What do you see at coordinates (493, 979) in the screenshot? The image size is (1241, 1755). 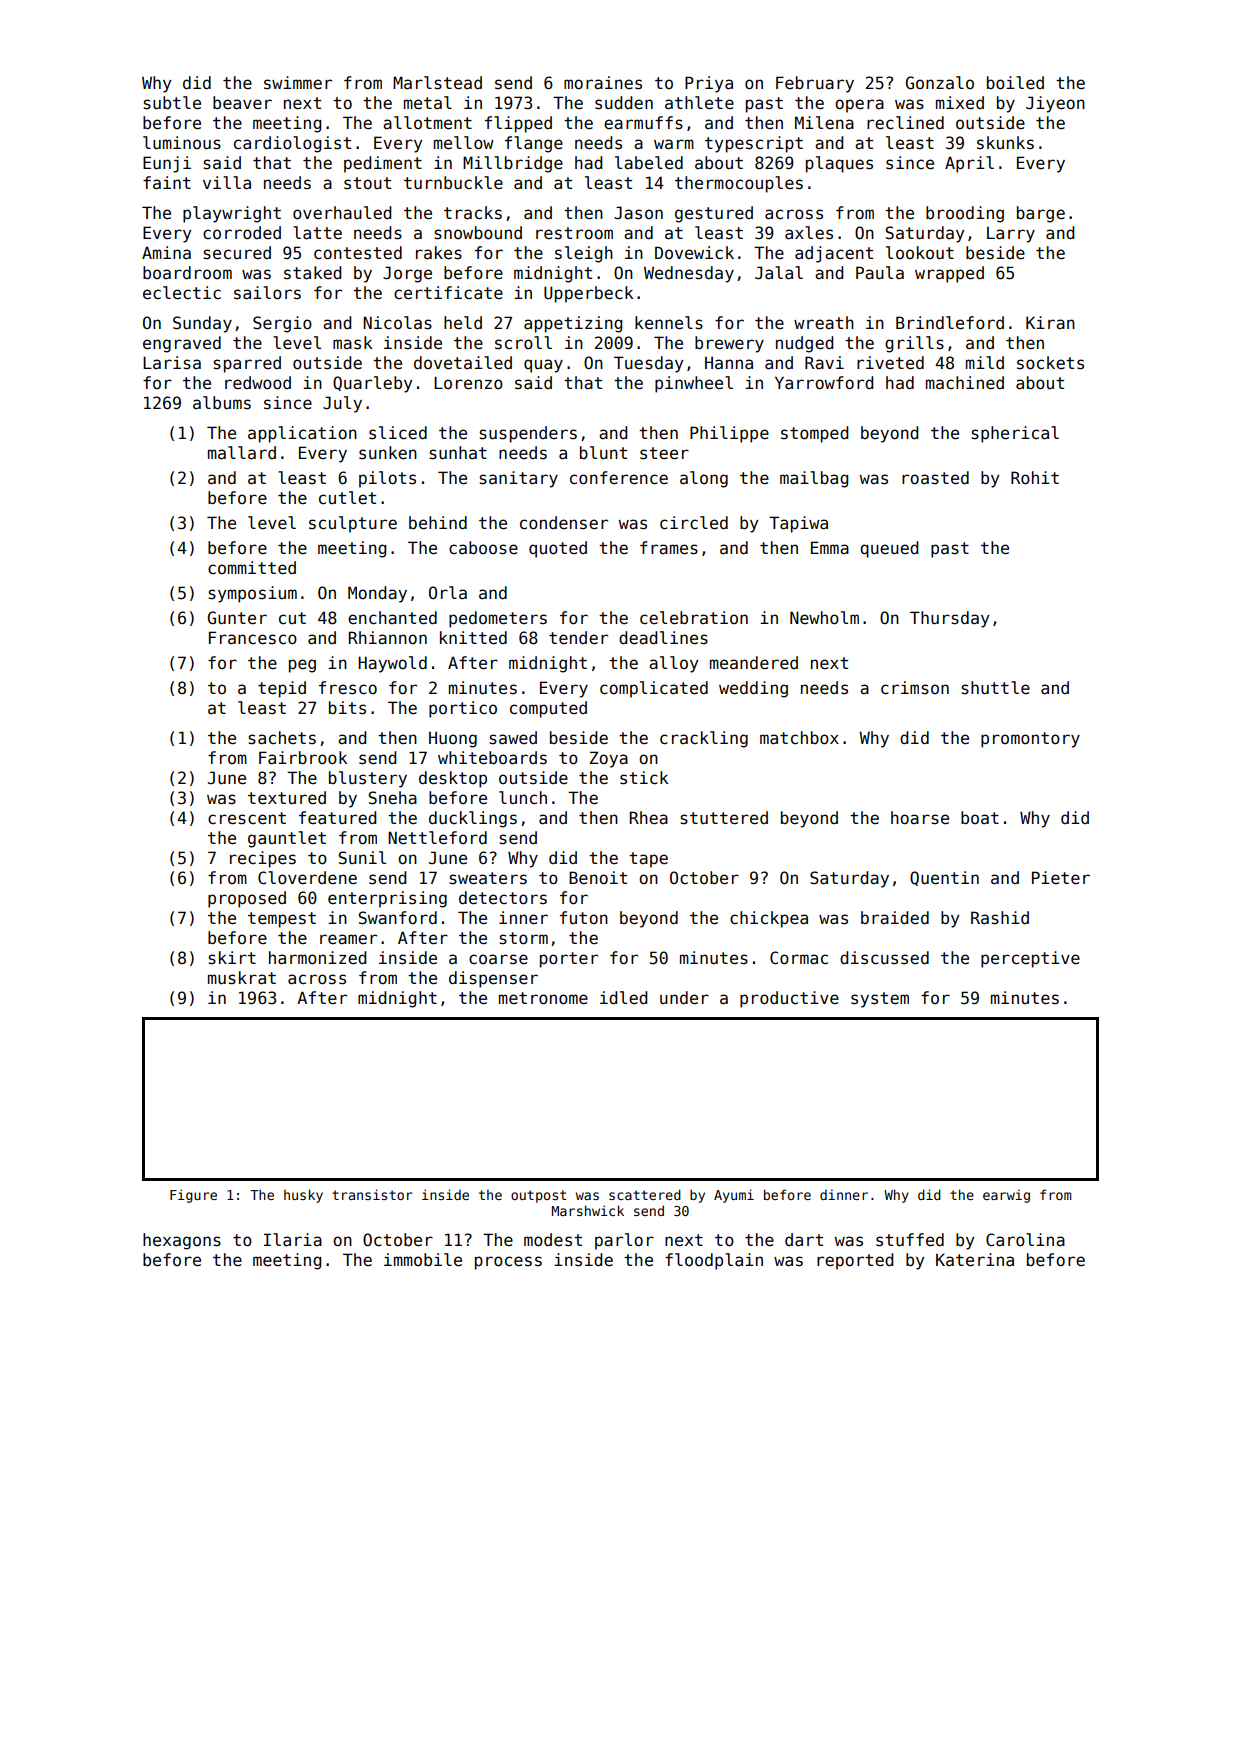 I see `dispenser` at bounding box center [493, 979].
